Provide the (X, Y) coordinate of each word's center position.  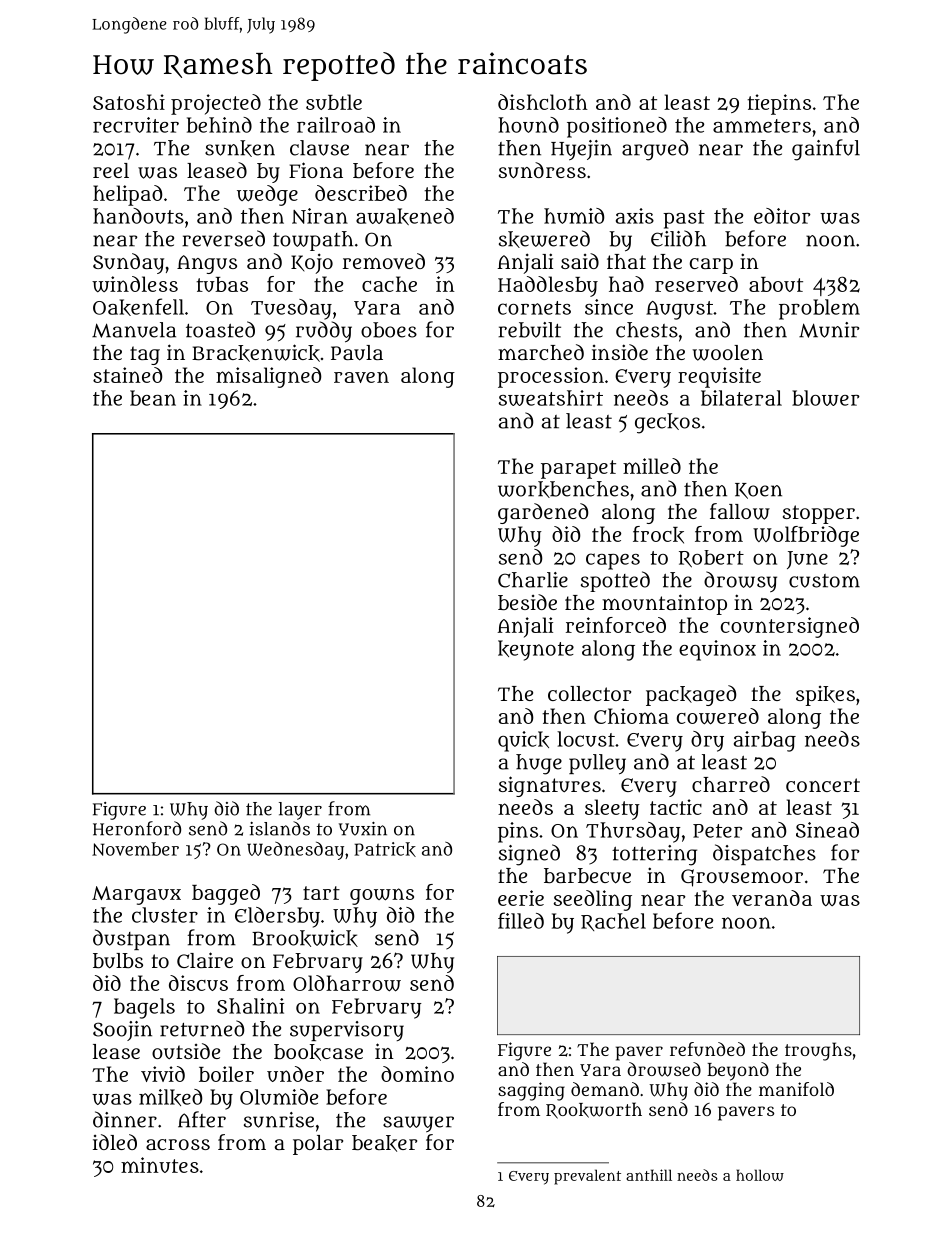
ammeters (762, 126)
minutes (160, 1165)
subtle (334, 102)
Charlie (533, 580)
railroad (336, 125)
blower (826, 398)
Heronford (137, 828)
